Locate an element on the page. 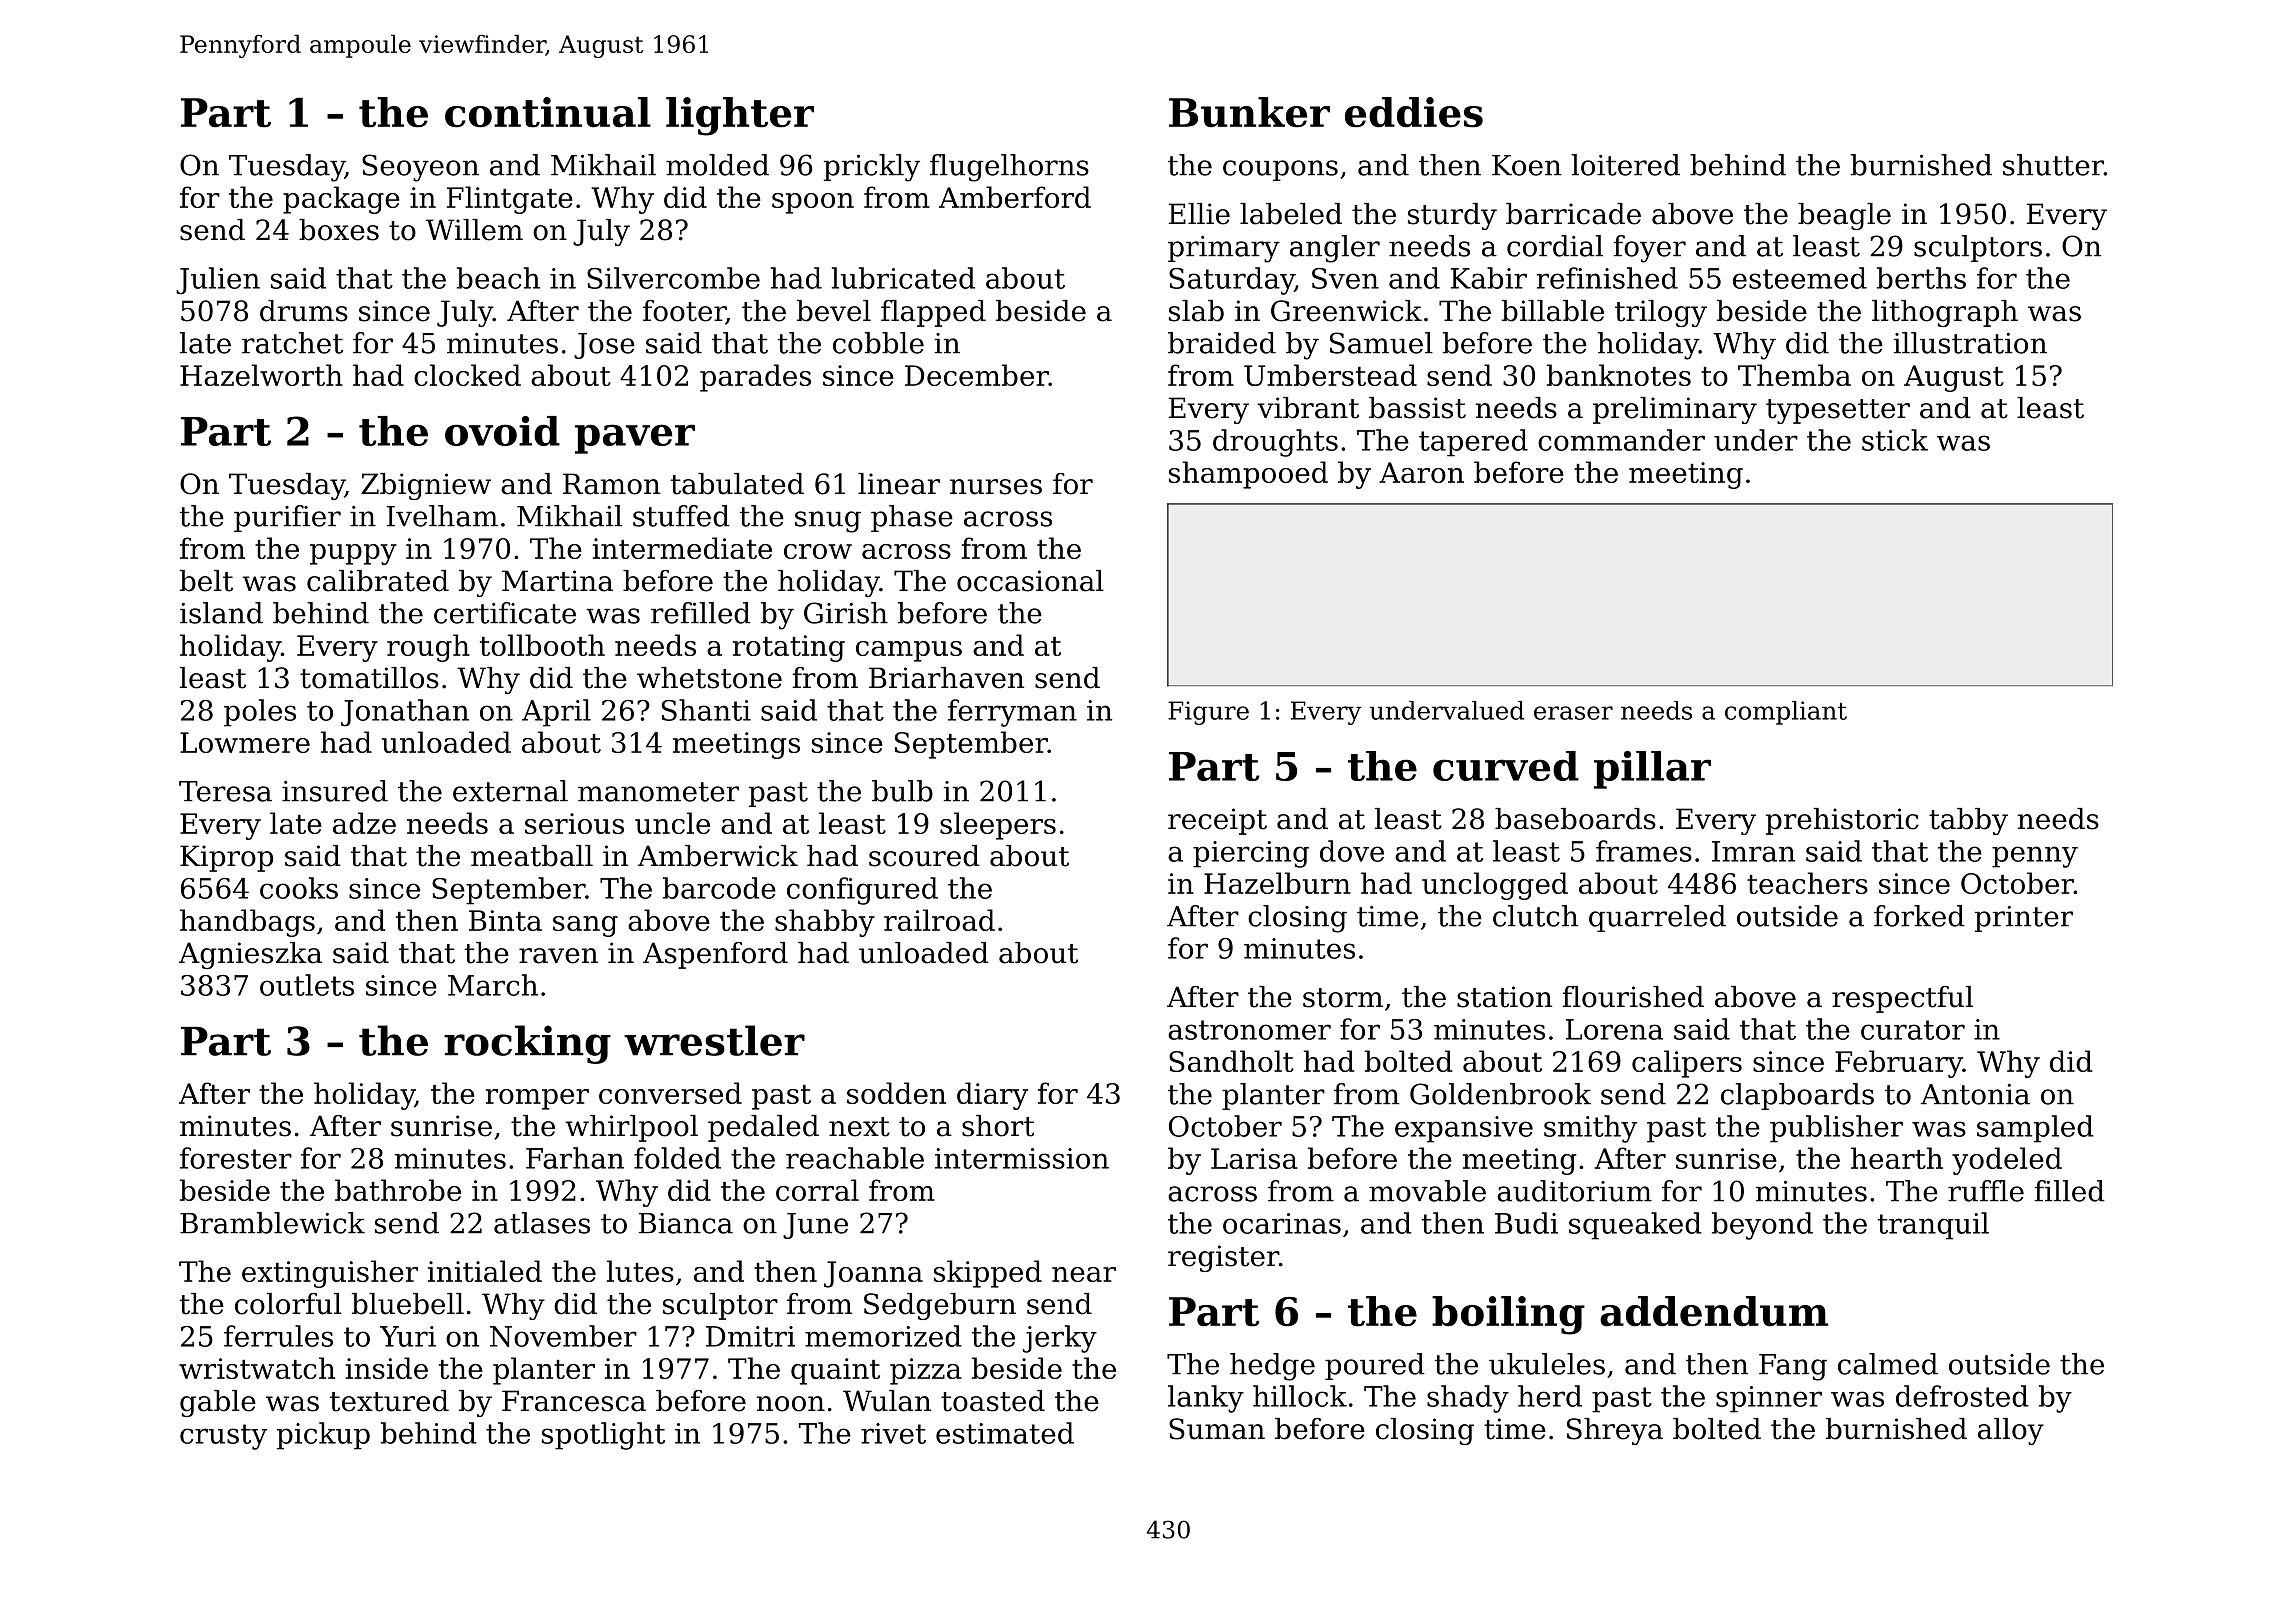 The width and height of the image is (2292, 1620). shutter is located at coordinates (2053, 165).
